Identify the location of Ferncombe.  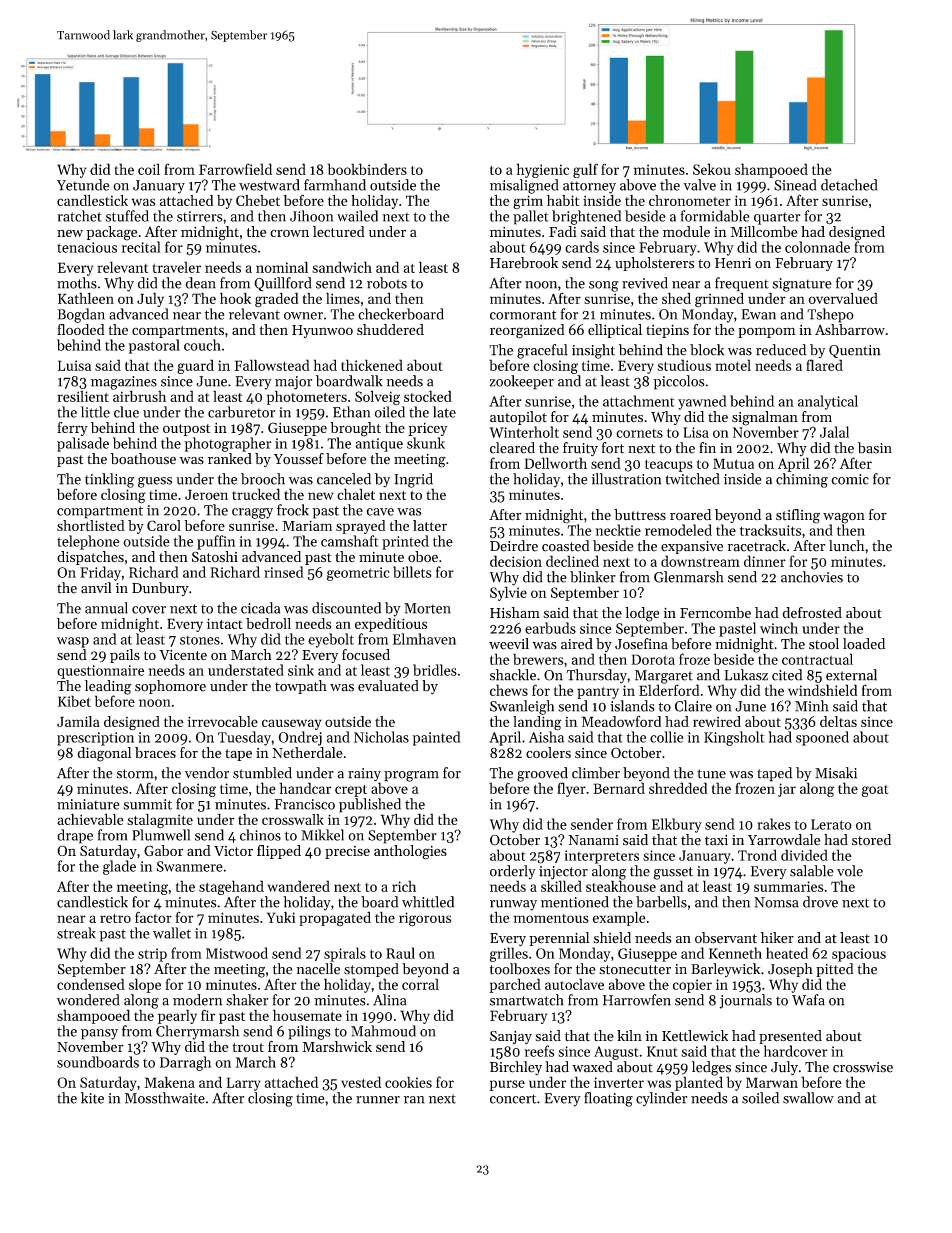
(715, 613).
